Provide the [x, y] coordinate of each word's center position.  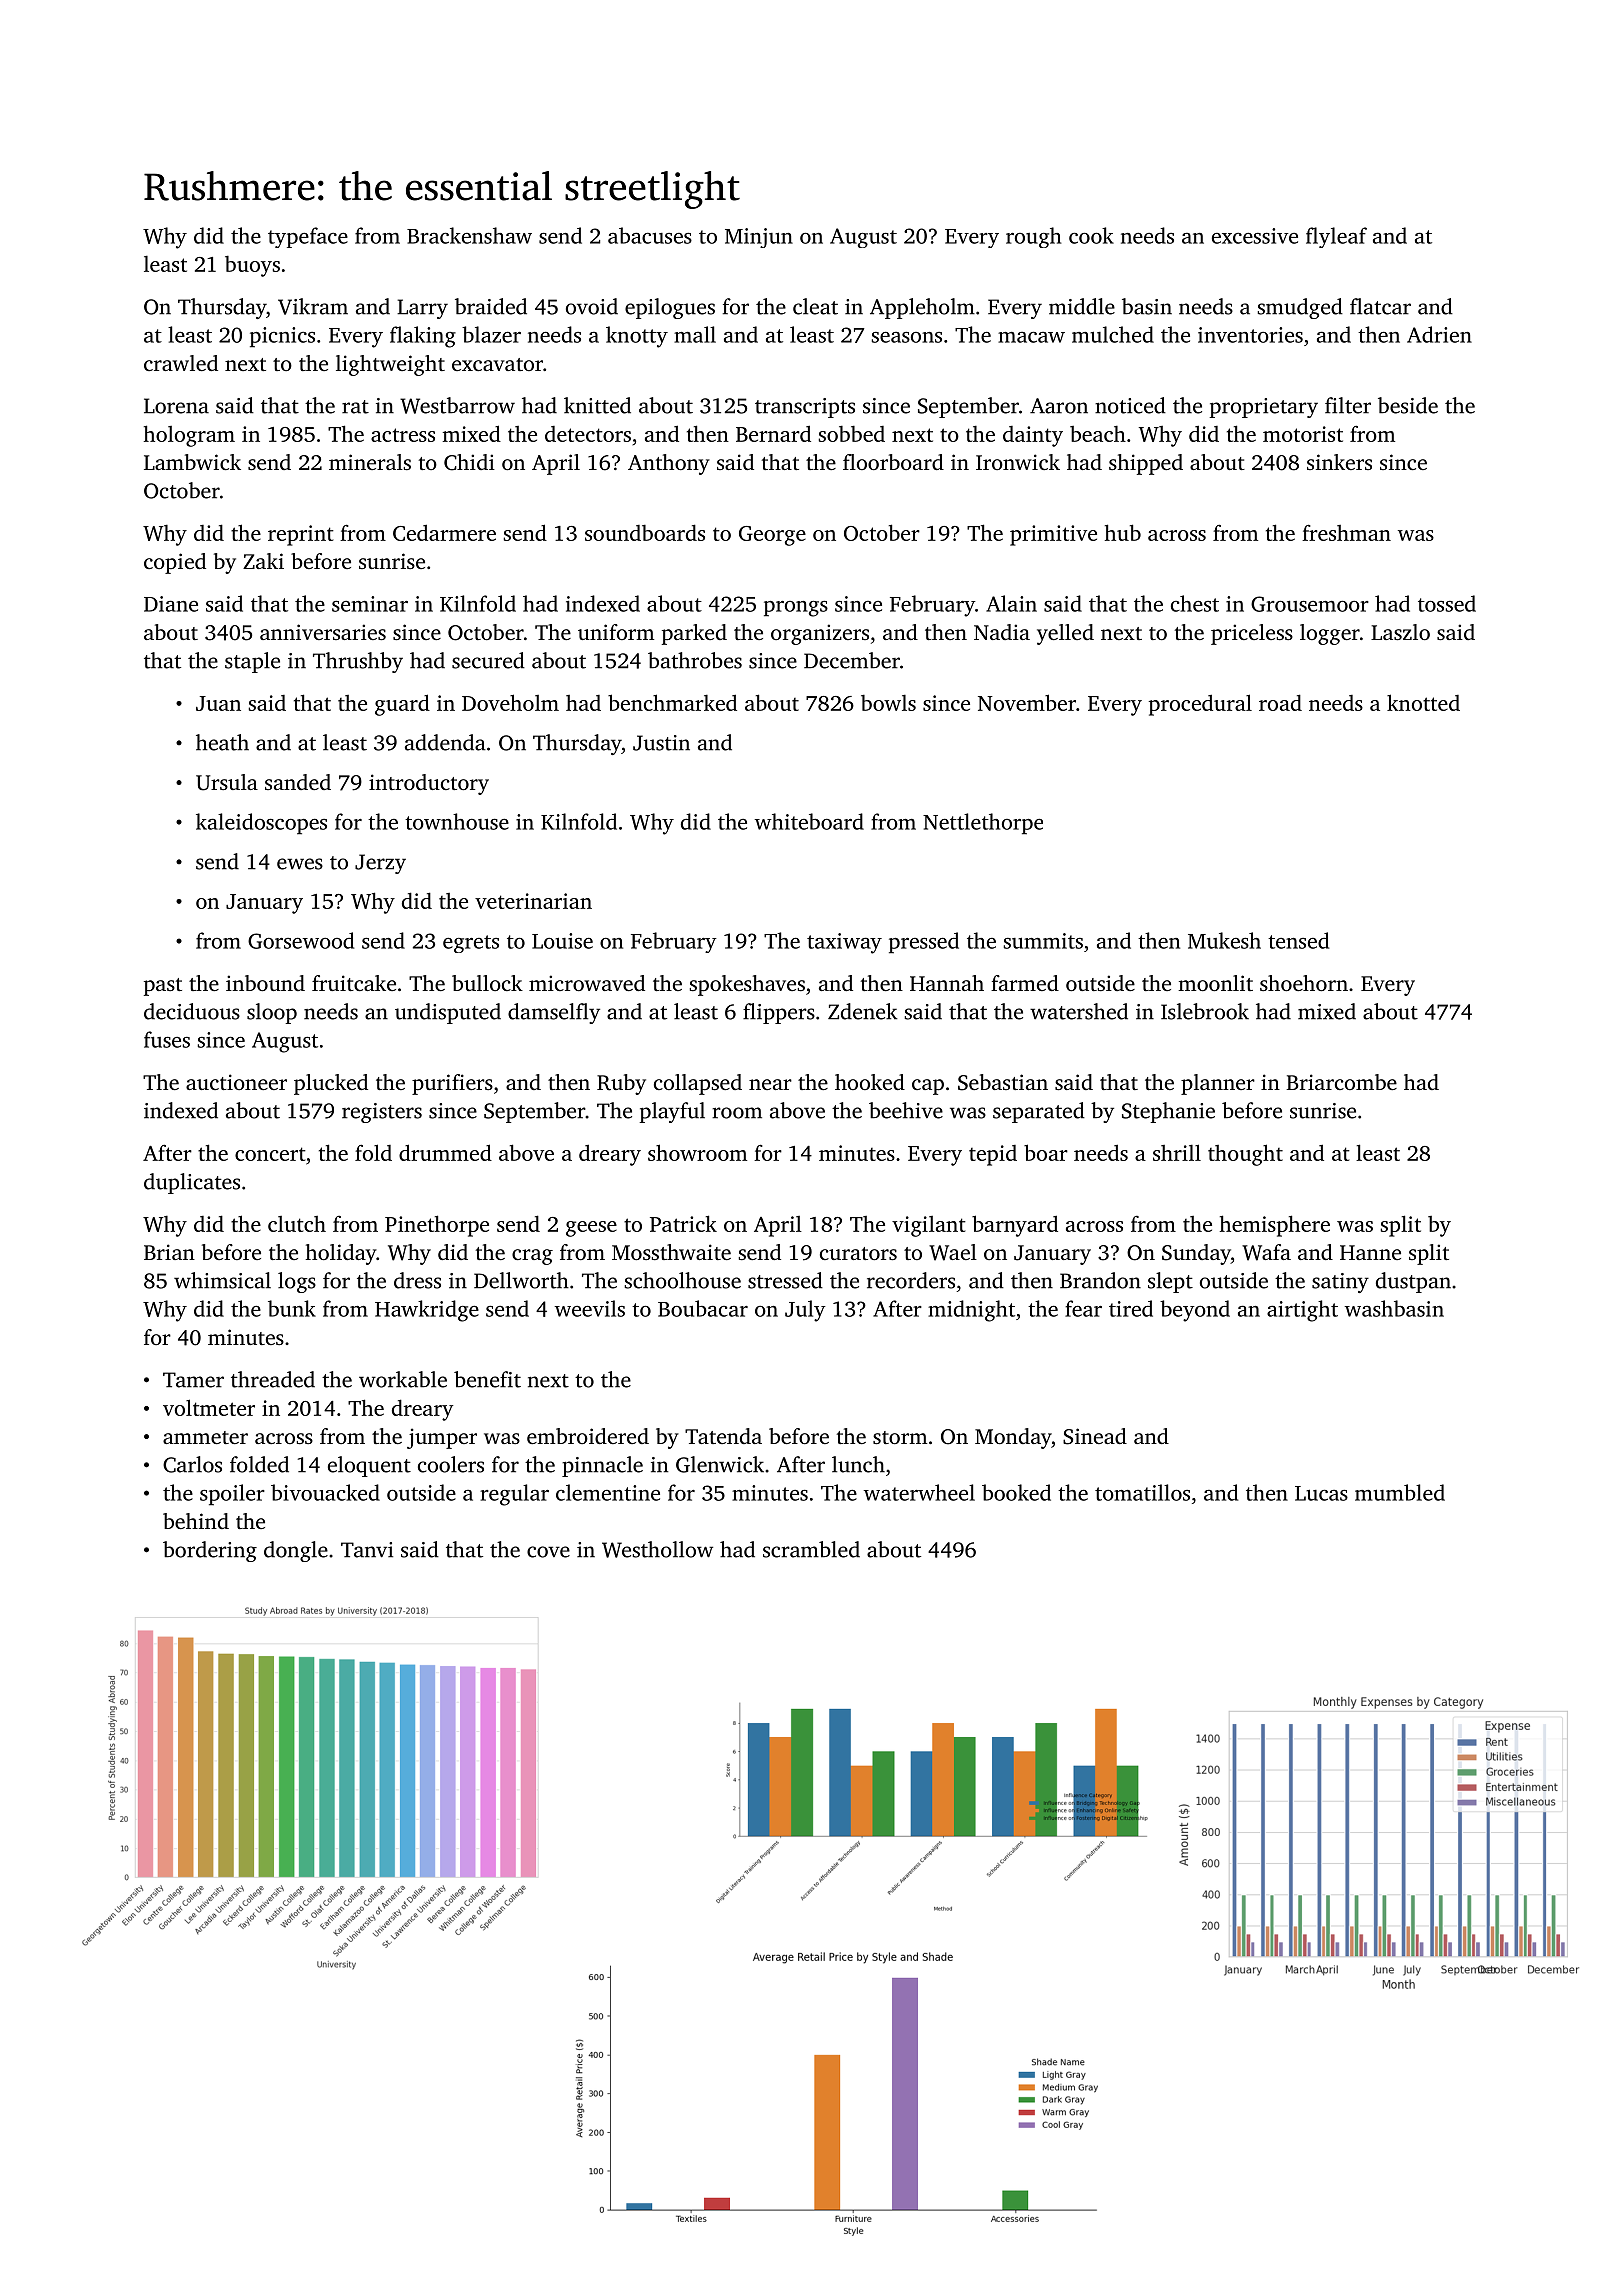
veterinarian [533, 901]
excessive [1255, 236]
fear [1083, 1308]
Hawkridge [427, 1311]
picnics [282, 337]
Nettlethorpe [983, 824]
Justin [661, 743]
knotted [1423, 702]
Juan [218, 703]
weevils [590, 1308]
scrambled [811, 1549]
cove [548, 1552]
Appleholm [922, 308]
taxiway [844, 943]
